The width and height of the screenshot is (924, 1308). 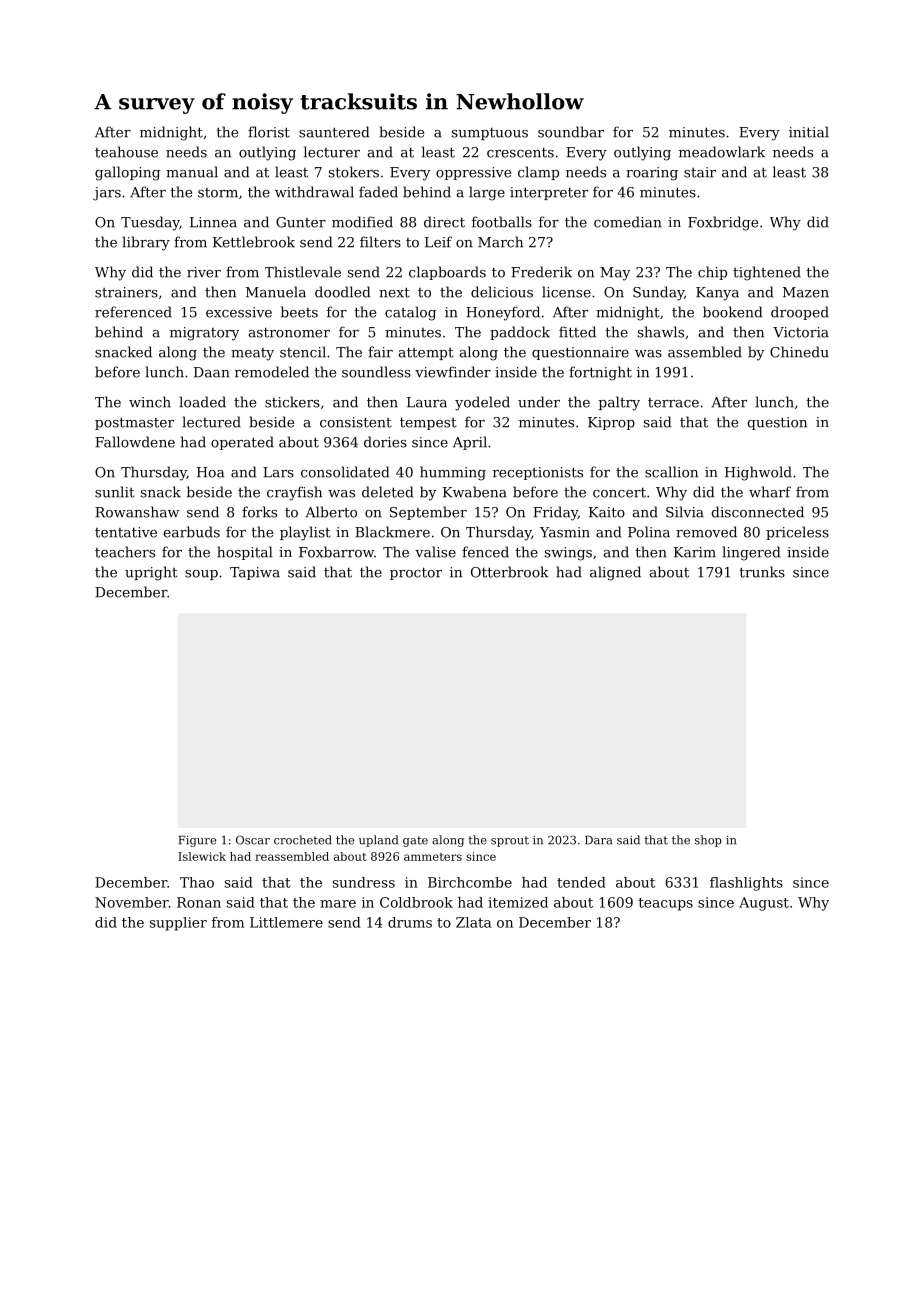 What do you see at coordinates (708, 841) in the screenshot?
I see `shop` at bounding box center [708, 841].
